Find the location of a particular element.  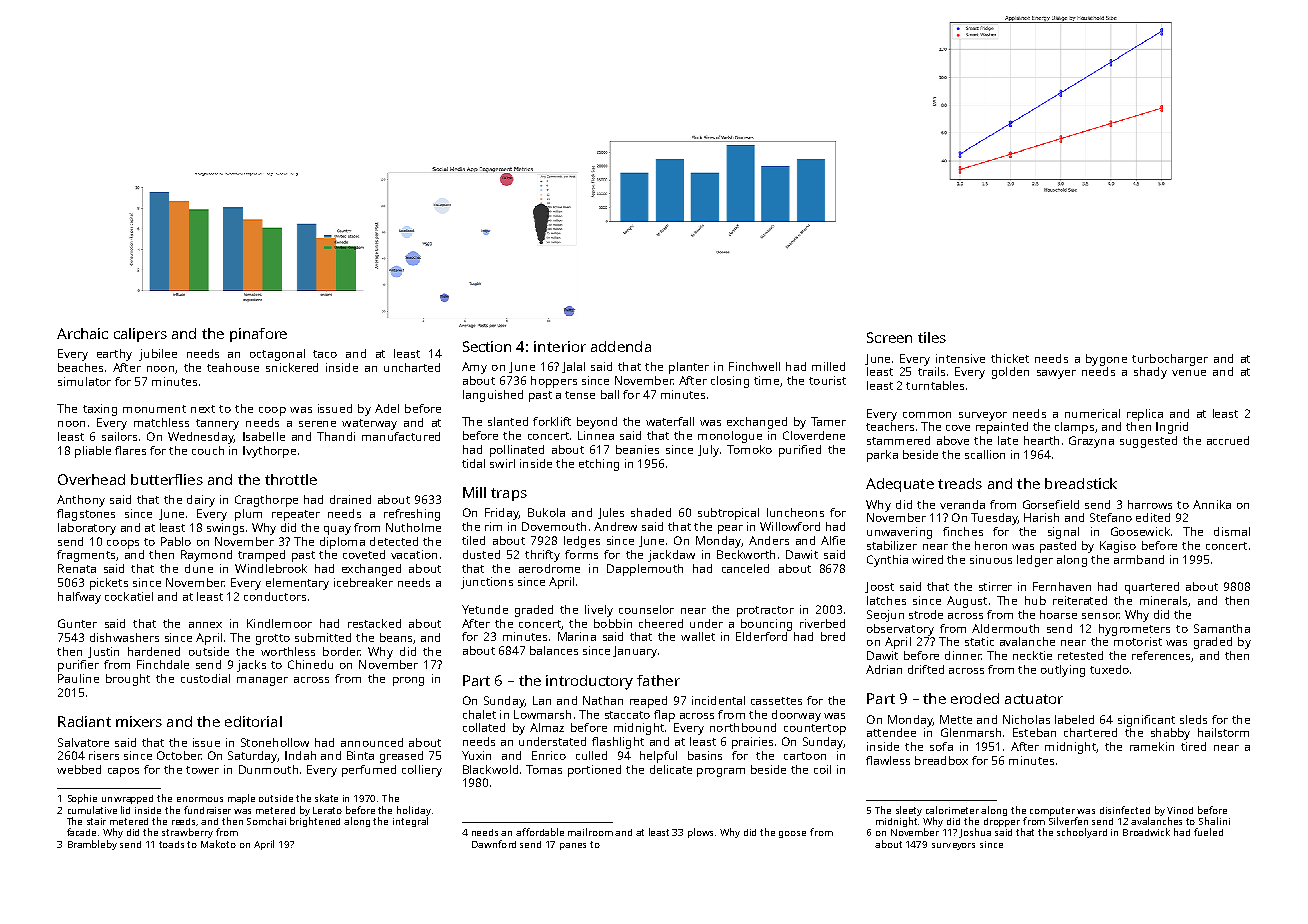

references is located at coordinates (1161, 655).
